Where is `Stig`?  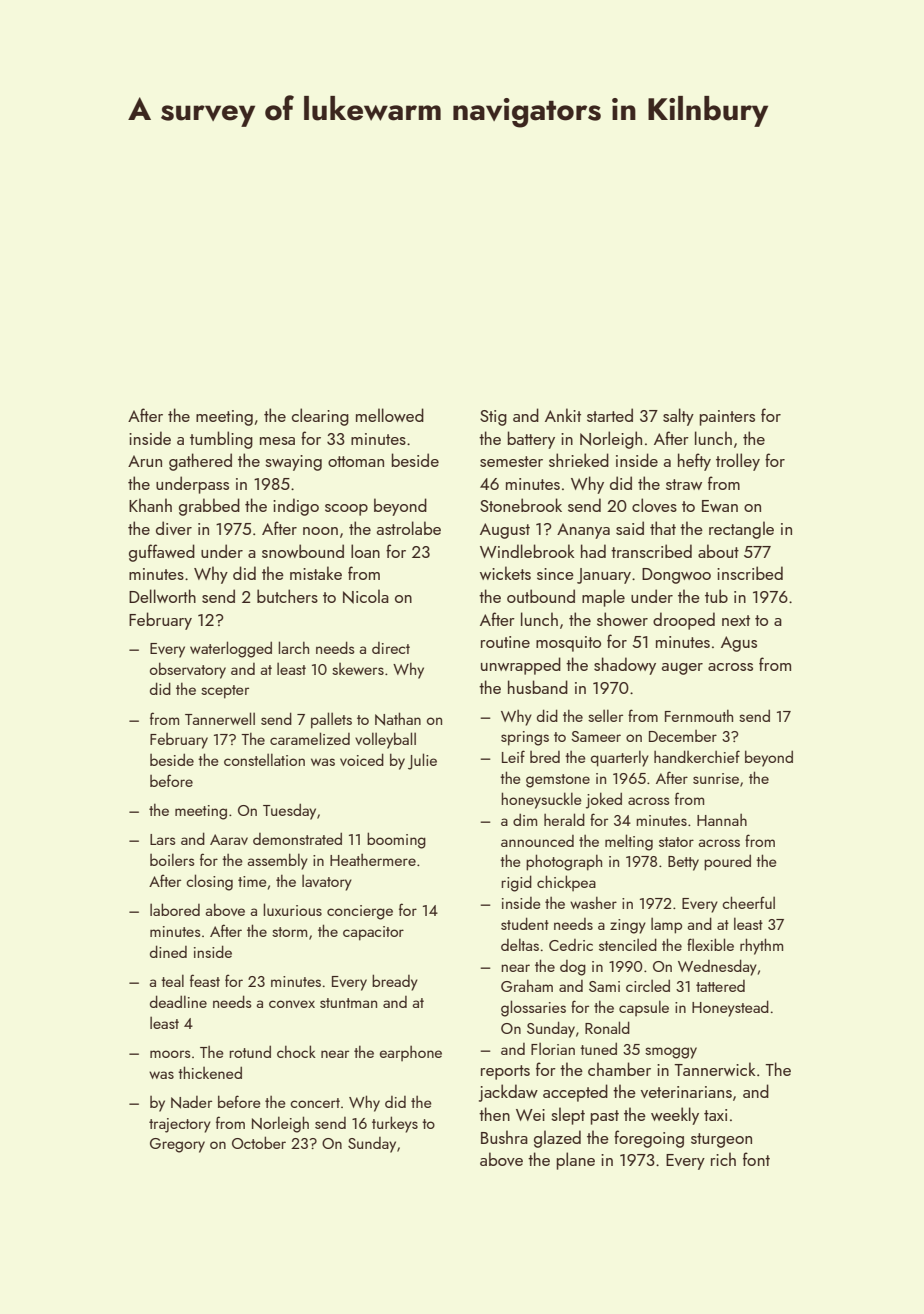 Stig is located at coordinates (493, 418).
